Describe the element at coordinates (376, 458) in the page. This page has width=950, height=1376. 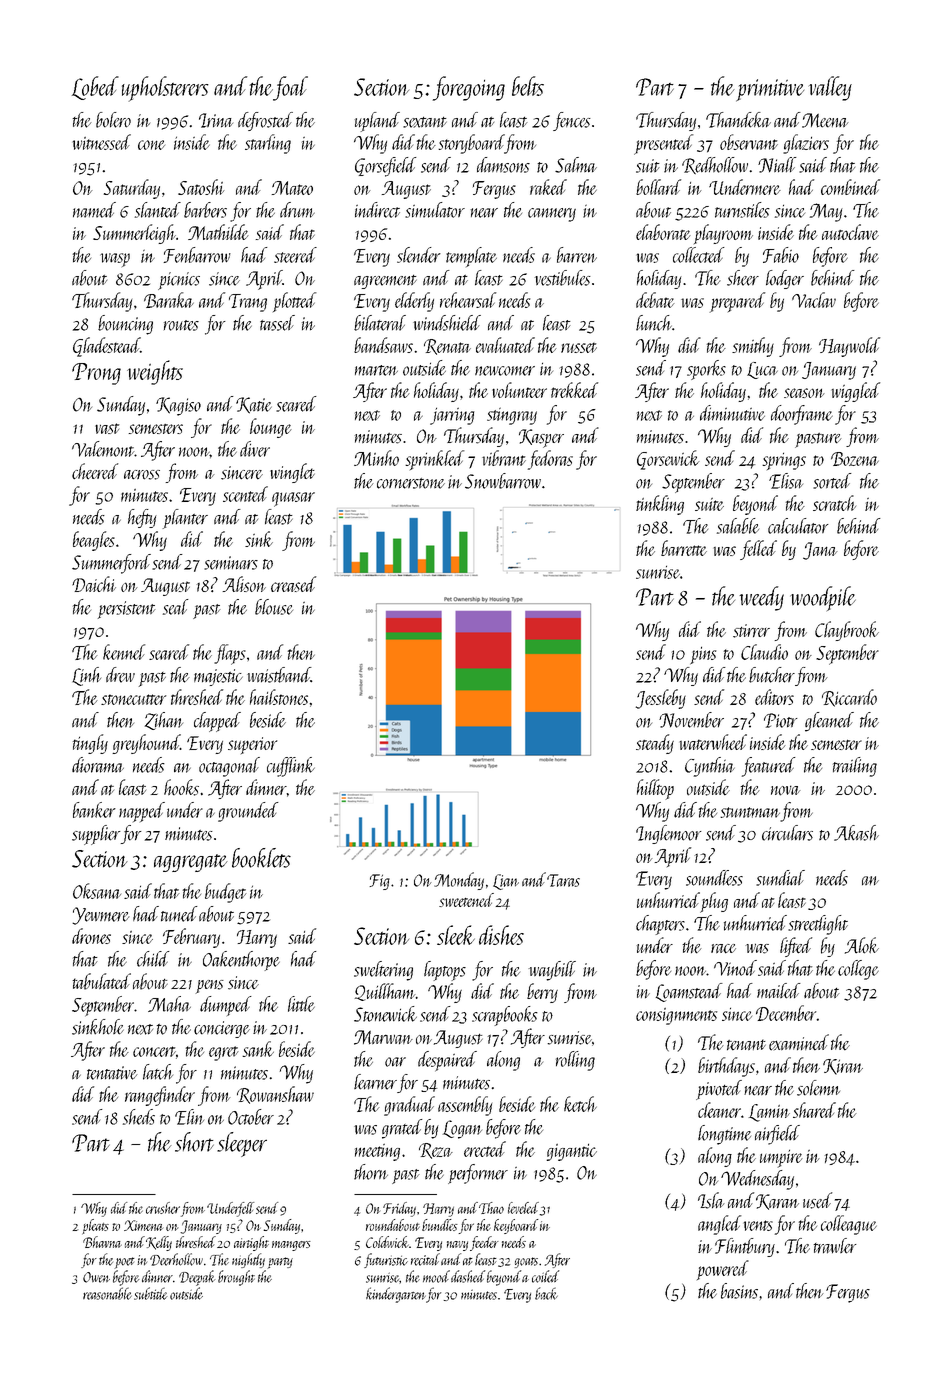
I see `Minho` at that location.
